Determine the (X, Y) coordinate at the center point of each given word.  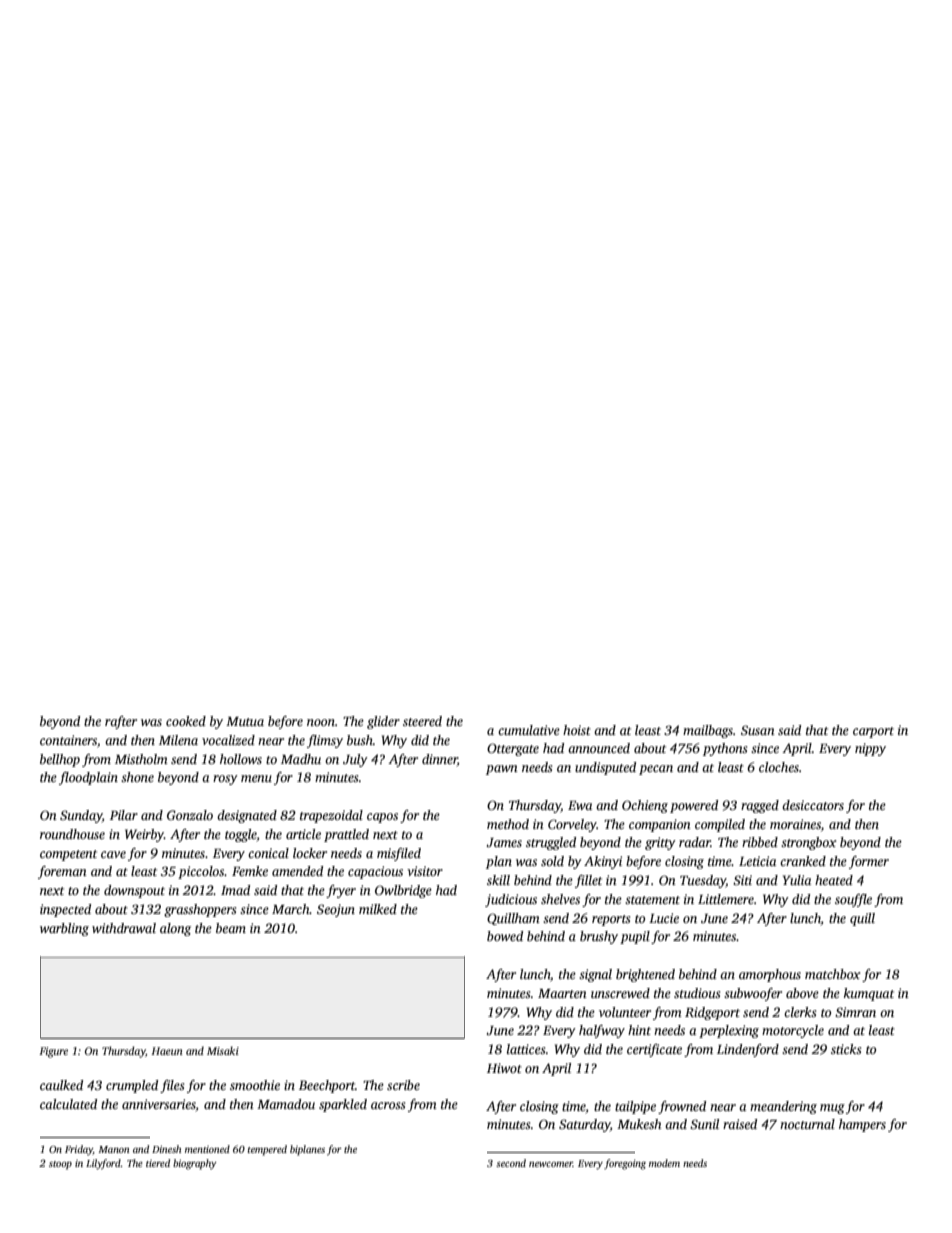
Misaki (223, 1050)
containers (68, 740)
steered (422, 721)
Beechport (327, 1086)
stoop (60, 1165)
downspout (134, 891)
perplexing (729, 1031)
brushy (599, 937)
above (802, 993)
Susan (758, 730)
